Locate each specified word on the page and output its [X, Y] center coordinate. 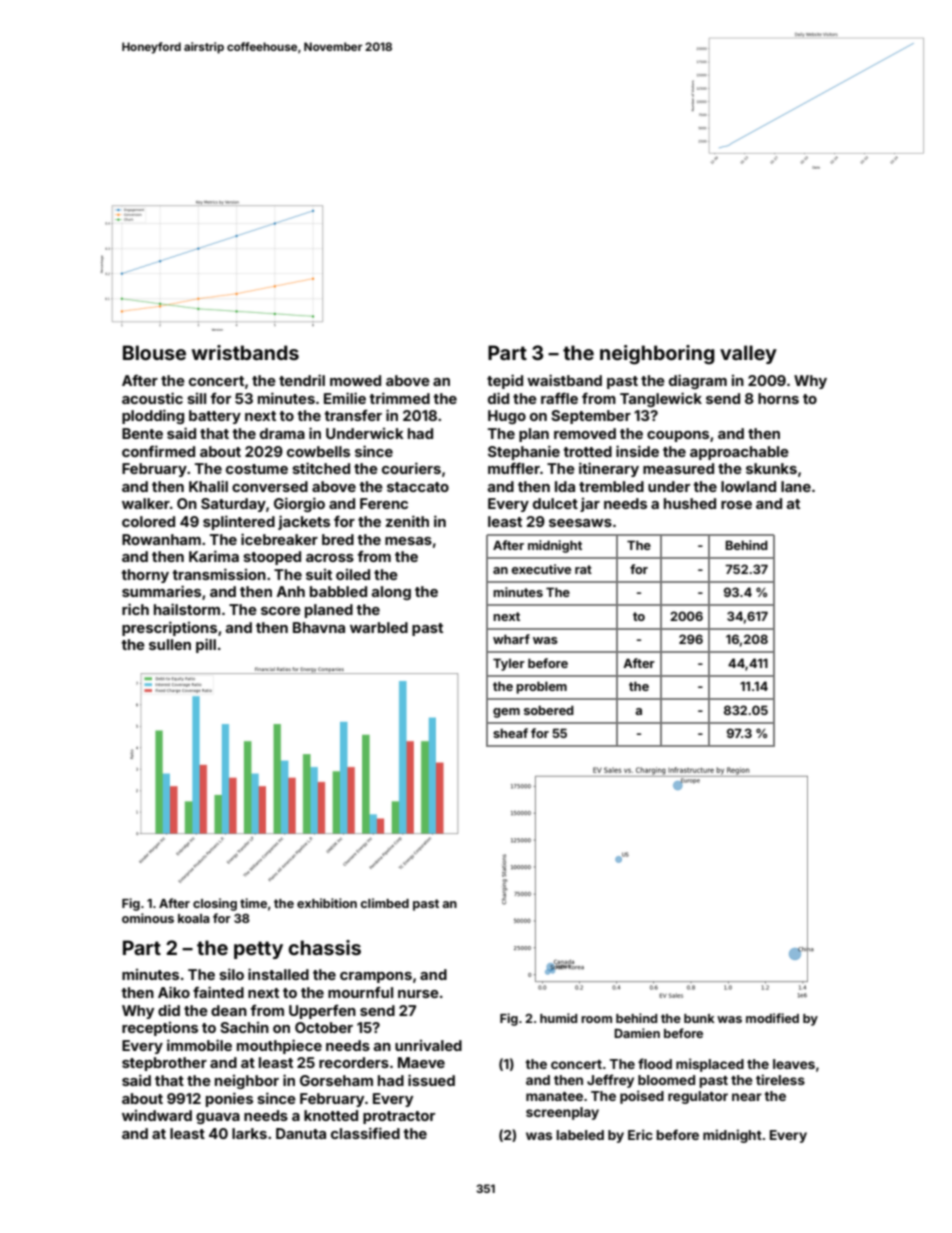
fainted [218, 992]
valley [748, 354]
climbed [384, 903]
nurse [418, 994]
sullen [170, 644]
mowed [355, 380]
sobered [549, 710]
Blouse [154, 352]
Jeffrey [610, 1081]
